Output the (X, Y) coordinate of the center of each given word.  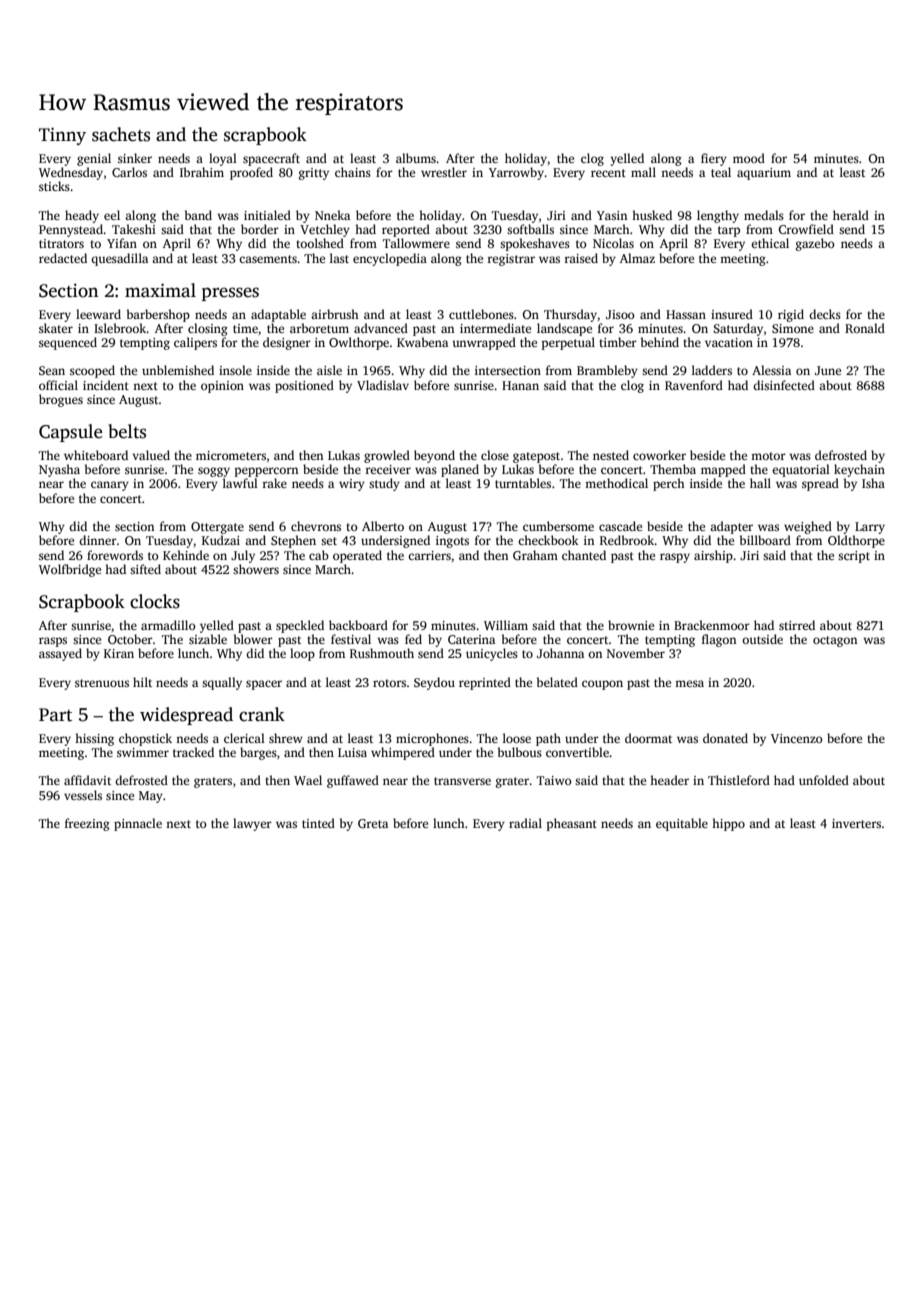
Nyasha (59, 470)
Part (55, 715)
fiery (714, 159)
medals (764, 215)
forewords (115, 555)
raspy (675, 558)
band (198, 215)
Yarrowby (516, 173)
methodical (616, 483)
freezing (87, 824)
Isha (873, 483)
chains (353, 172)
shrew (286, 738)
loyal (223, 159)
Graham (535, 555)
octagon (835, 641)
